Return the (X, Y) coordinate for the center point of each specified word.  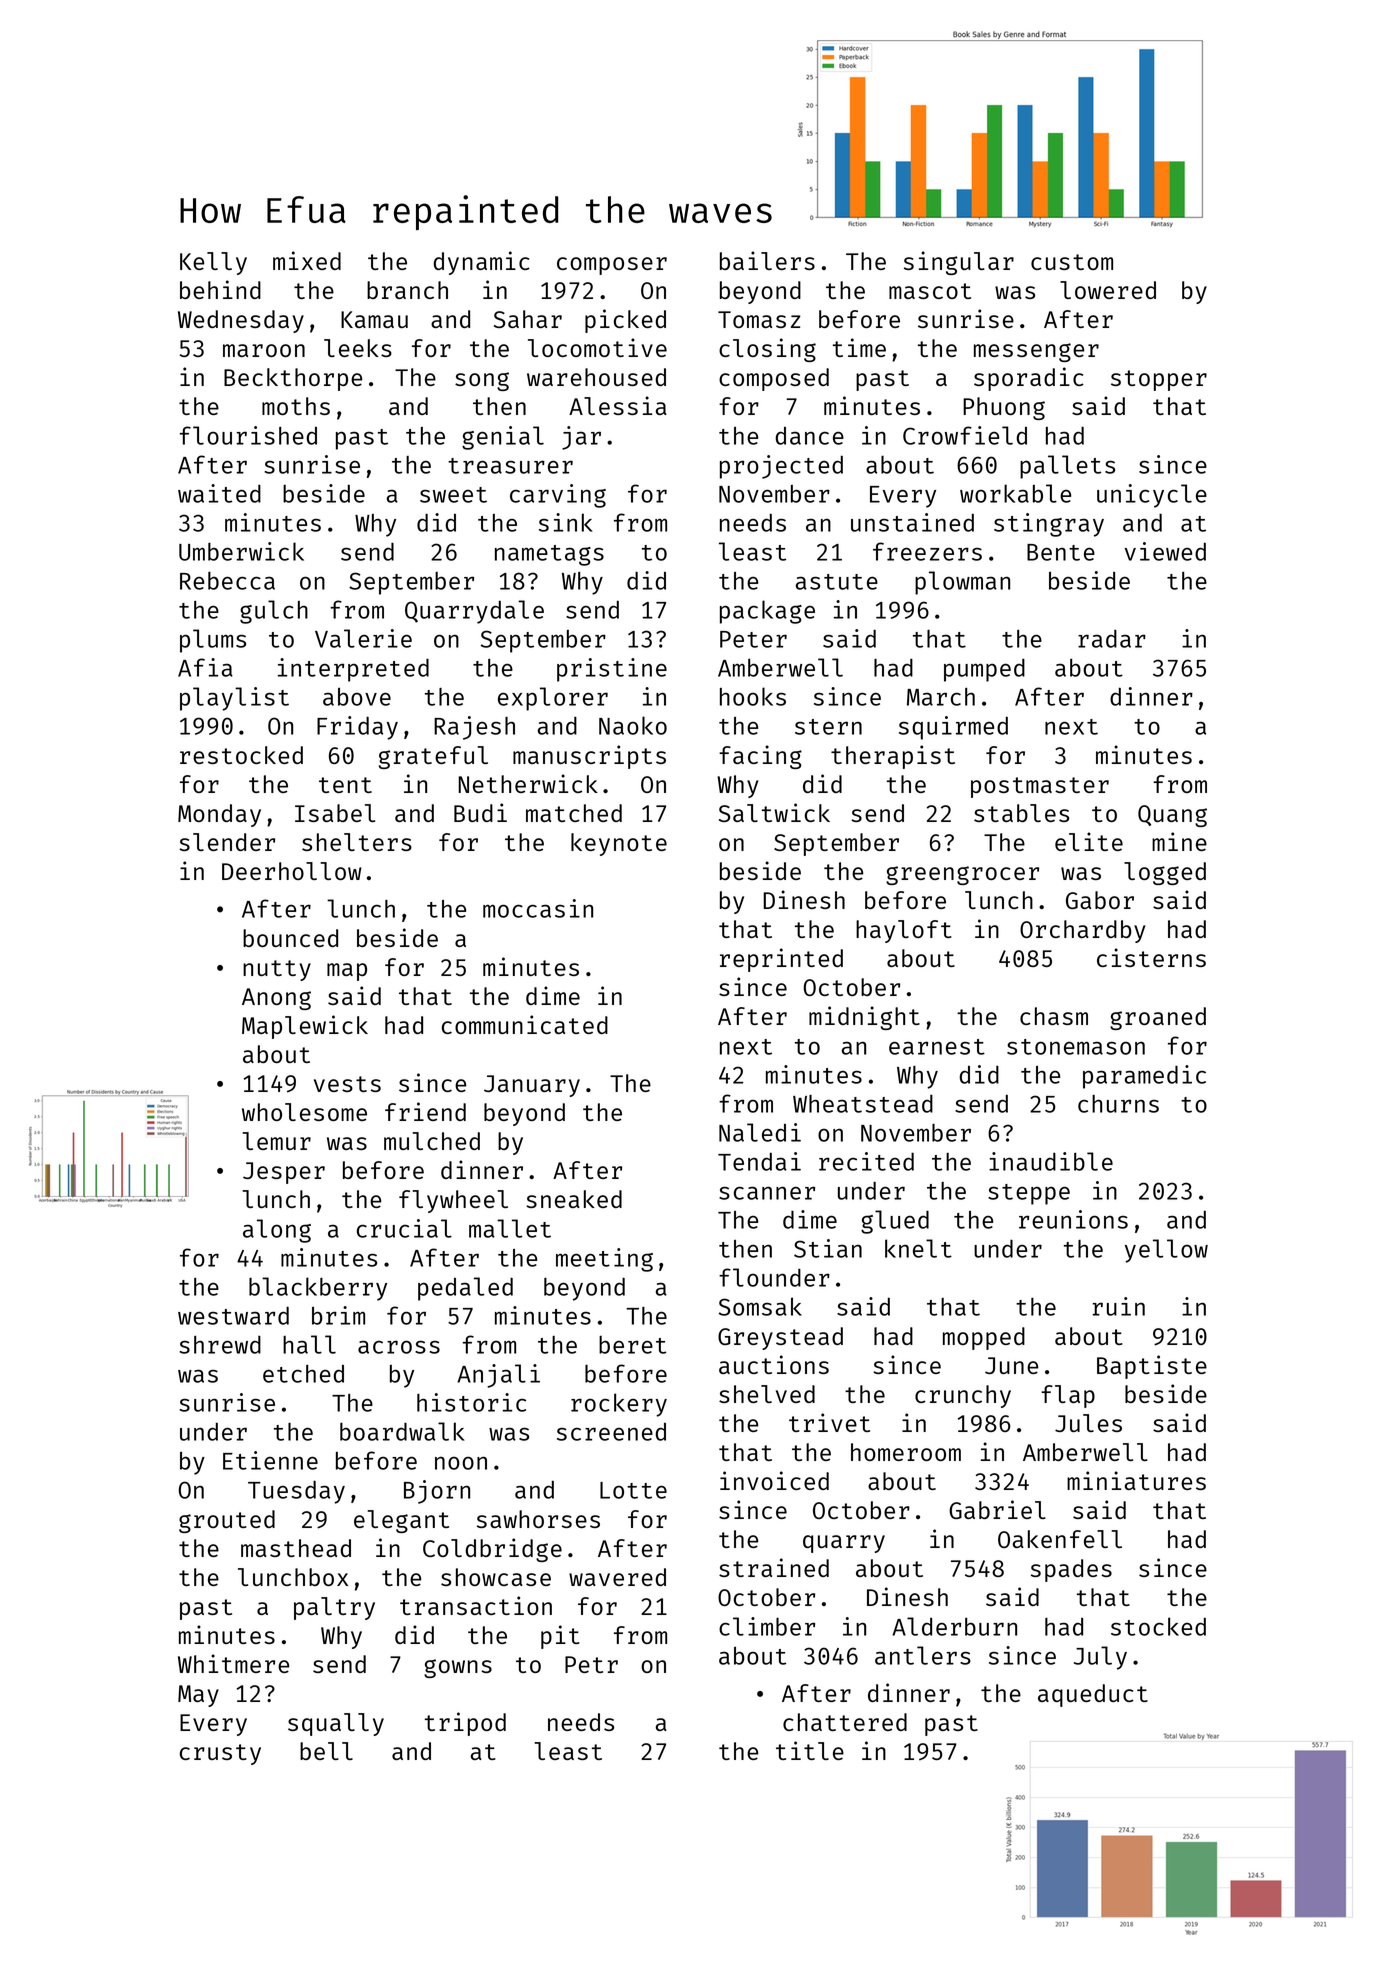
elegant (401, 1521)
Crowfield (965, 435)
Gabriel (997, 1509)
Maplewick (305, 1027)
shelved (767, 1394)
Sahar (528, 319)
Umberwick (241, 551)
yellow (1166, 1251)
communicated (525, 1024)
